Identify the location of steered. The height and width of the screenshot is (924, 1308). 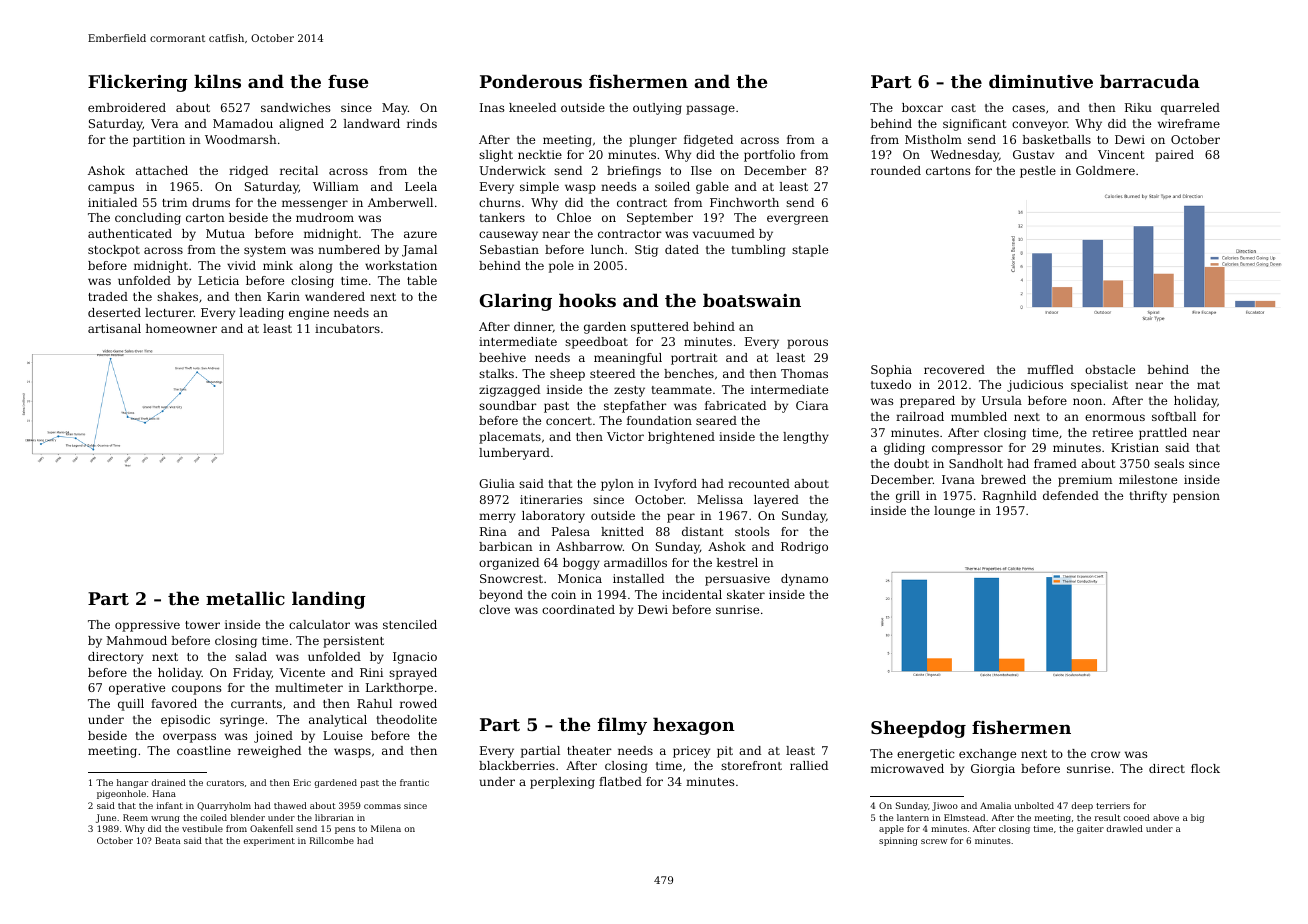
(612, 373).
